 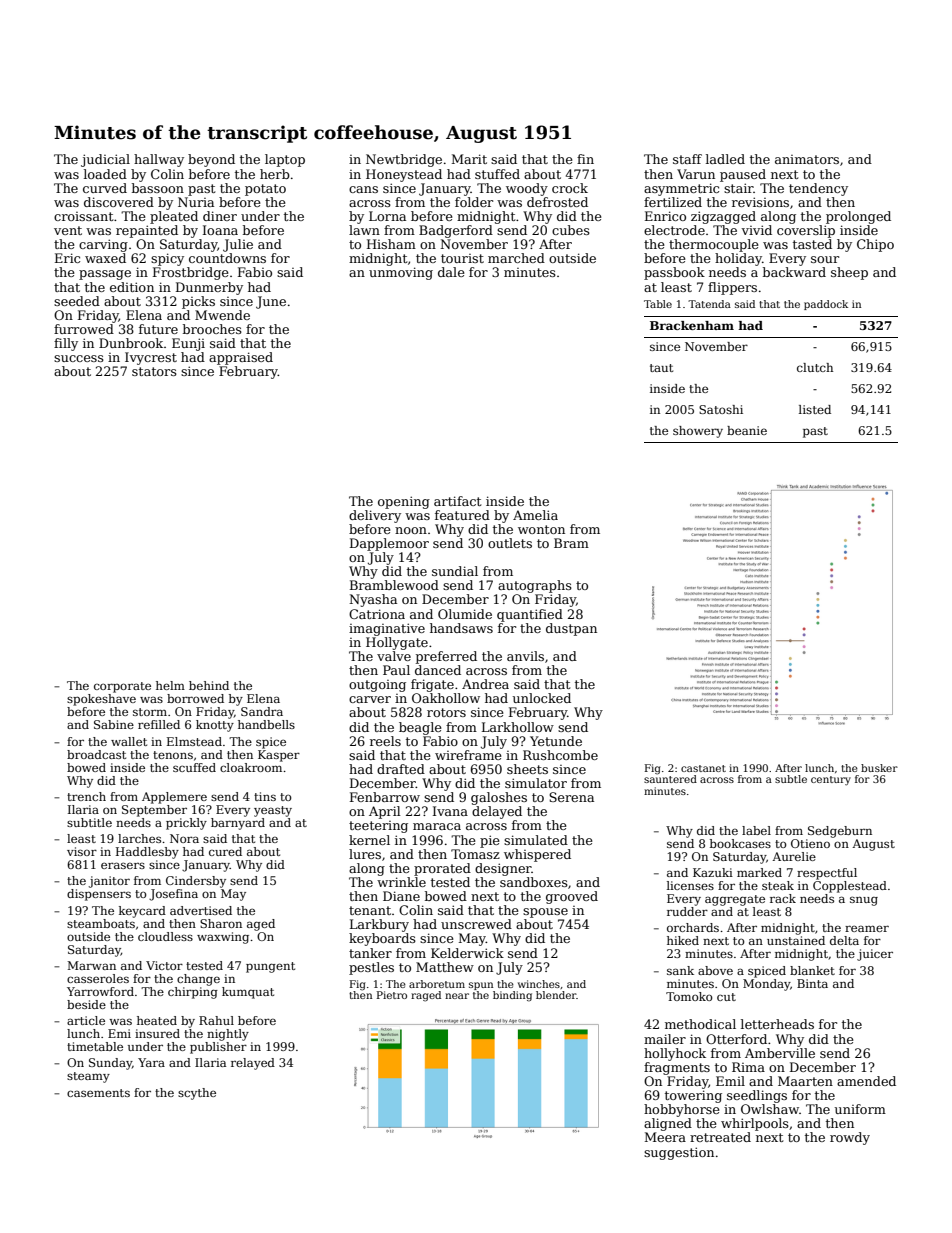 What do you see at coordinates (105, 160) in the image?
I see `judicial` at bounding box center [105, 160].
